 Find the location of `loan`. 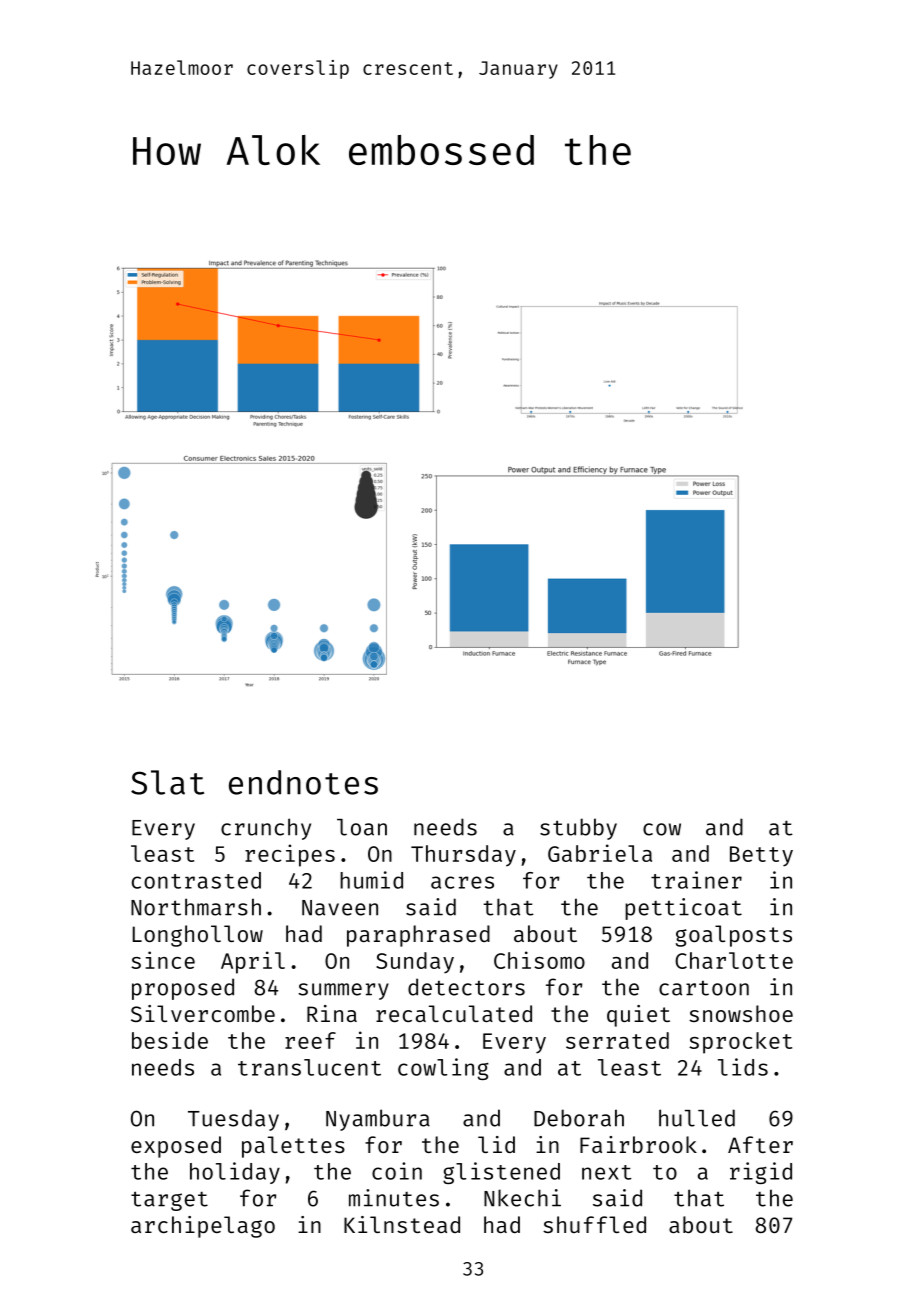

loan is located at coordinates (362, 827).
